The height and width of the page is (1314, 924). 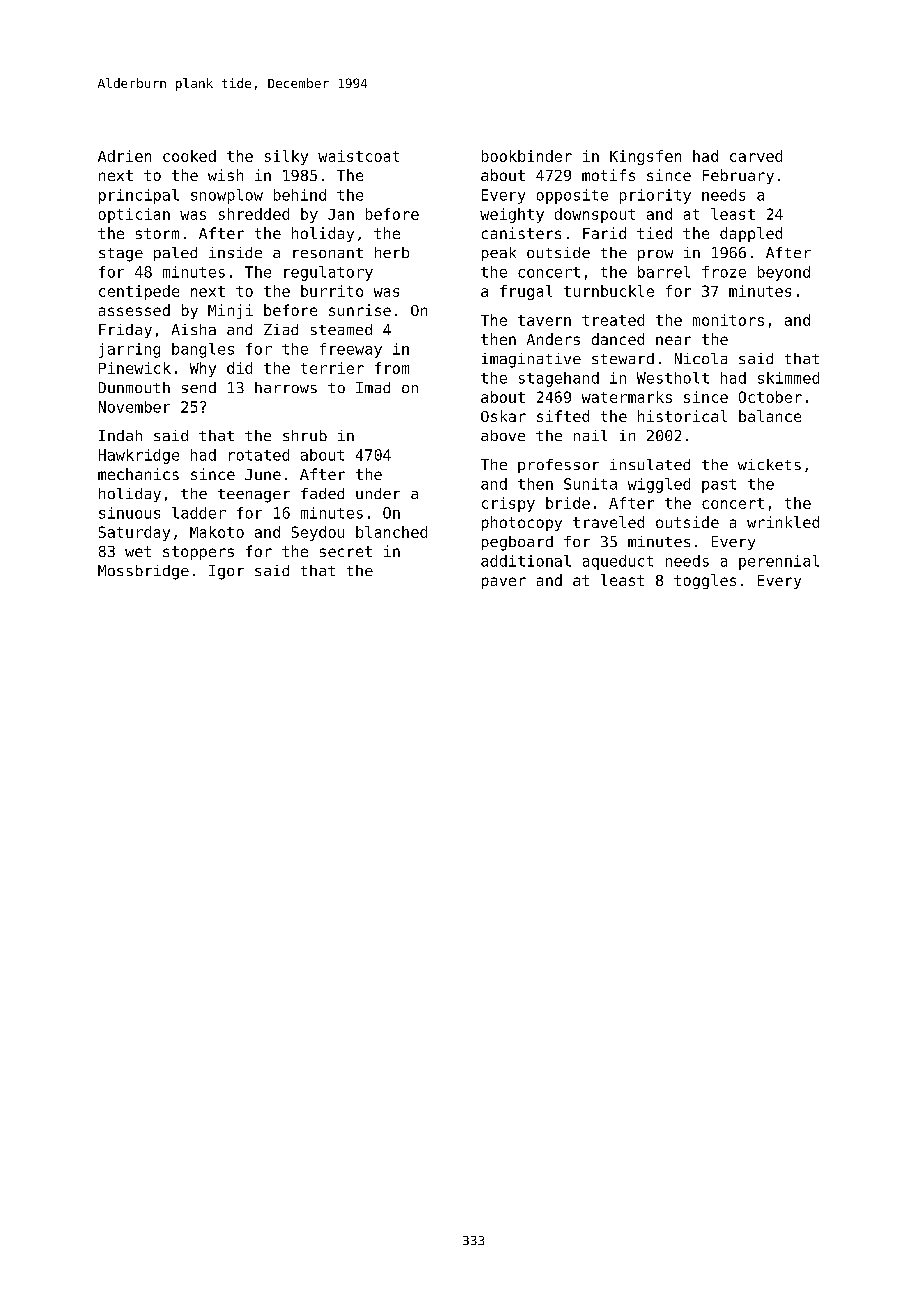 What do you see at coordinates (756, 156) in the page?
I see `carved` at bounding box center [756, 156].
